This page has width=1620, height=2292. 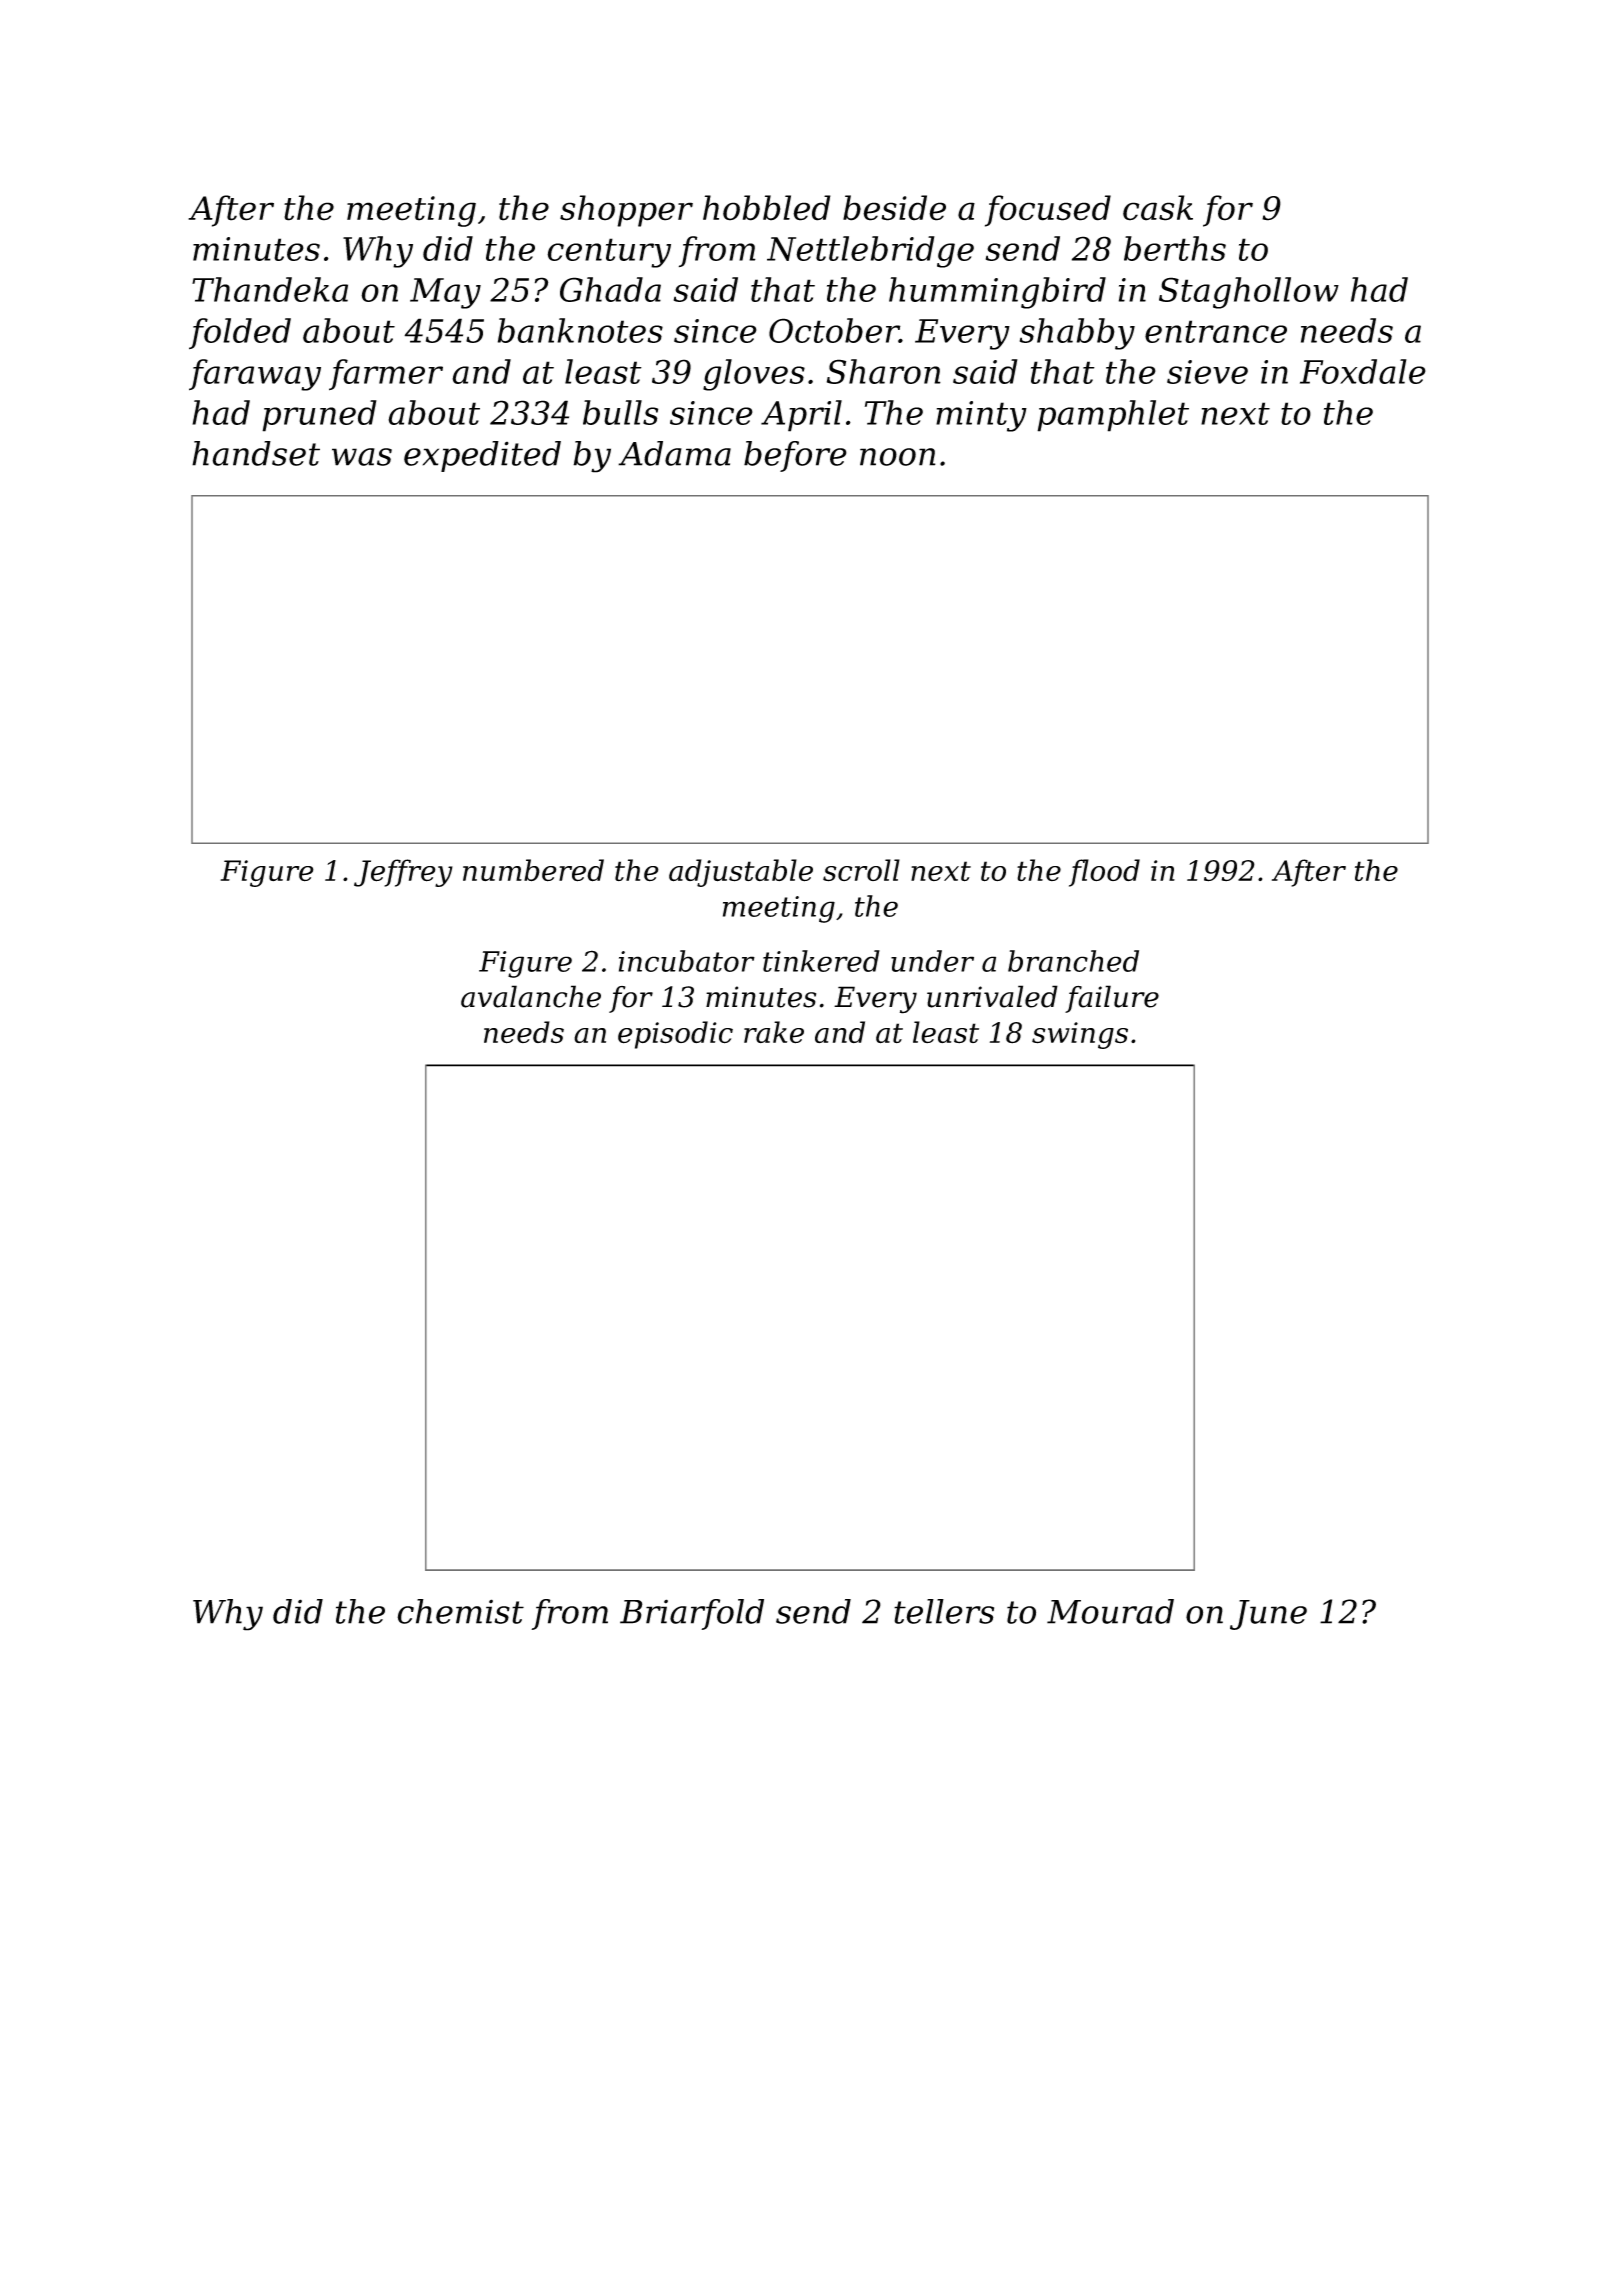 What do you see at coordinates (675, 1035) in the page?
I see `episodic` at bounding box center [675, 1035].
